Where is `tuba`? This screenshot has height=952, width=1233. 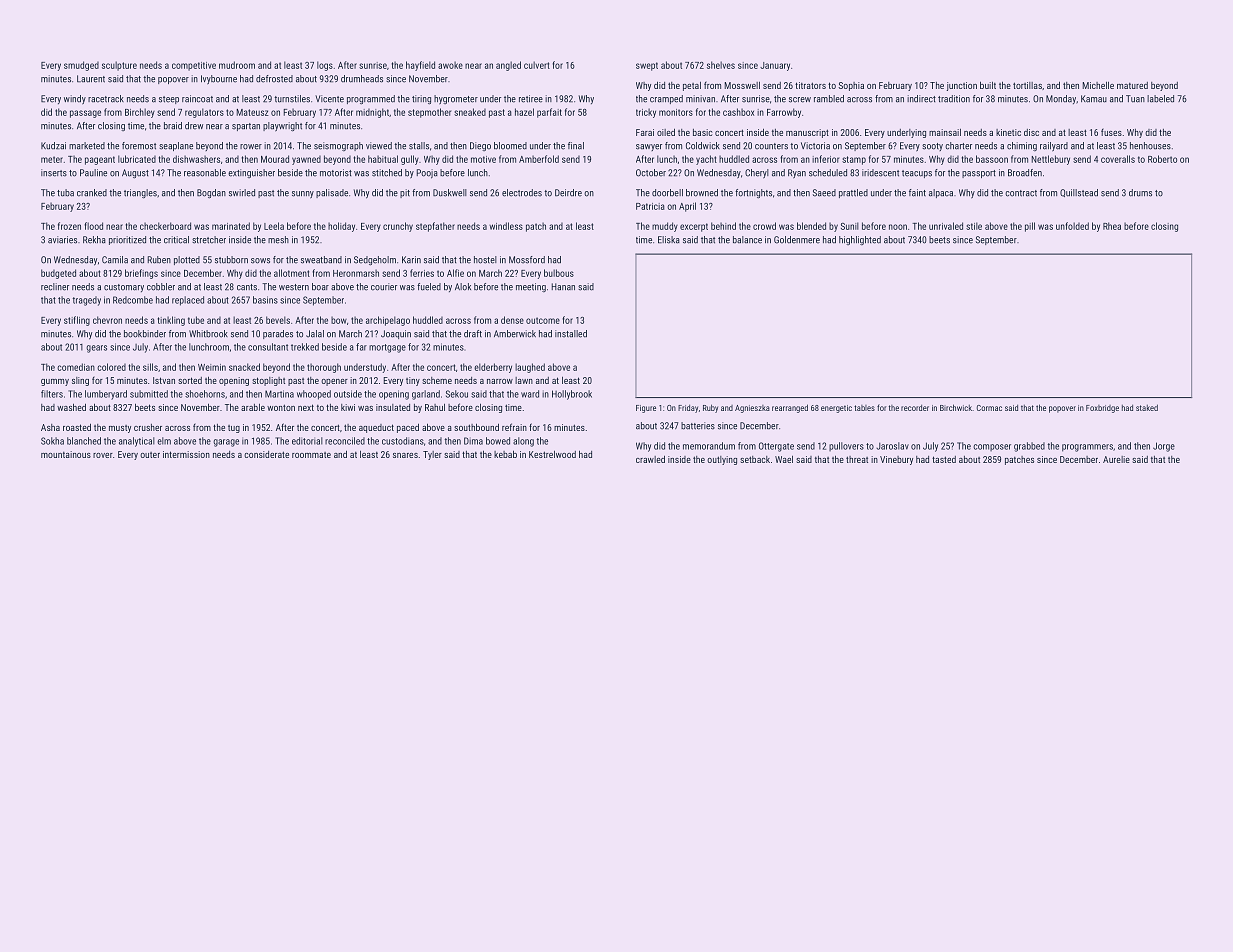
tuba is located at coordinates (65, 193).
